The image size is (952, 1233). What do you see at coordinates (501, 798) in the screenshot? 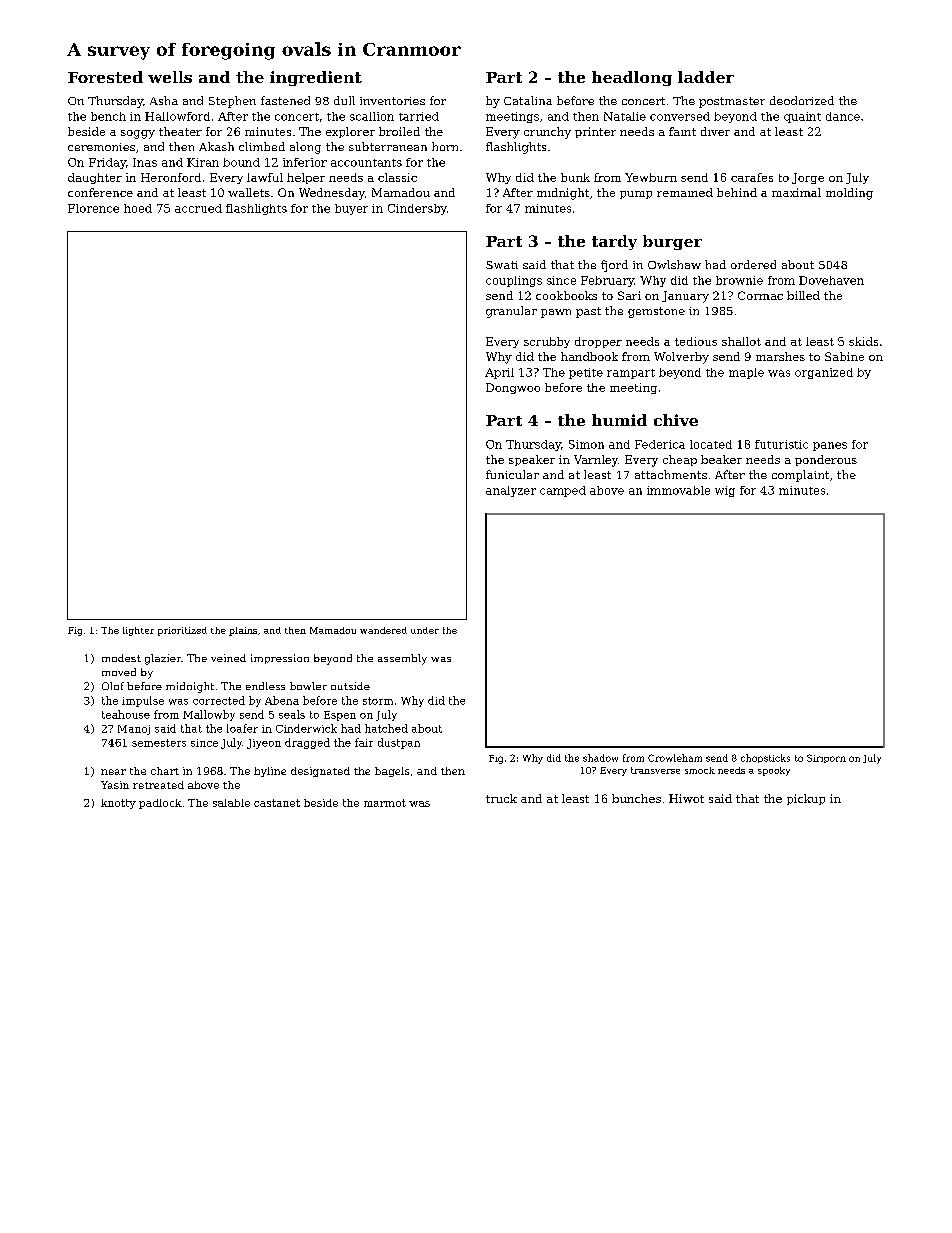
I see `truck` at bounding box center [501, 798].
